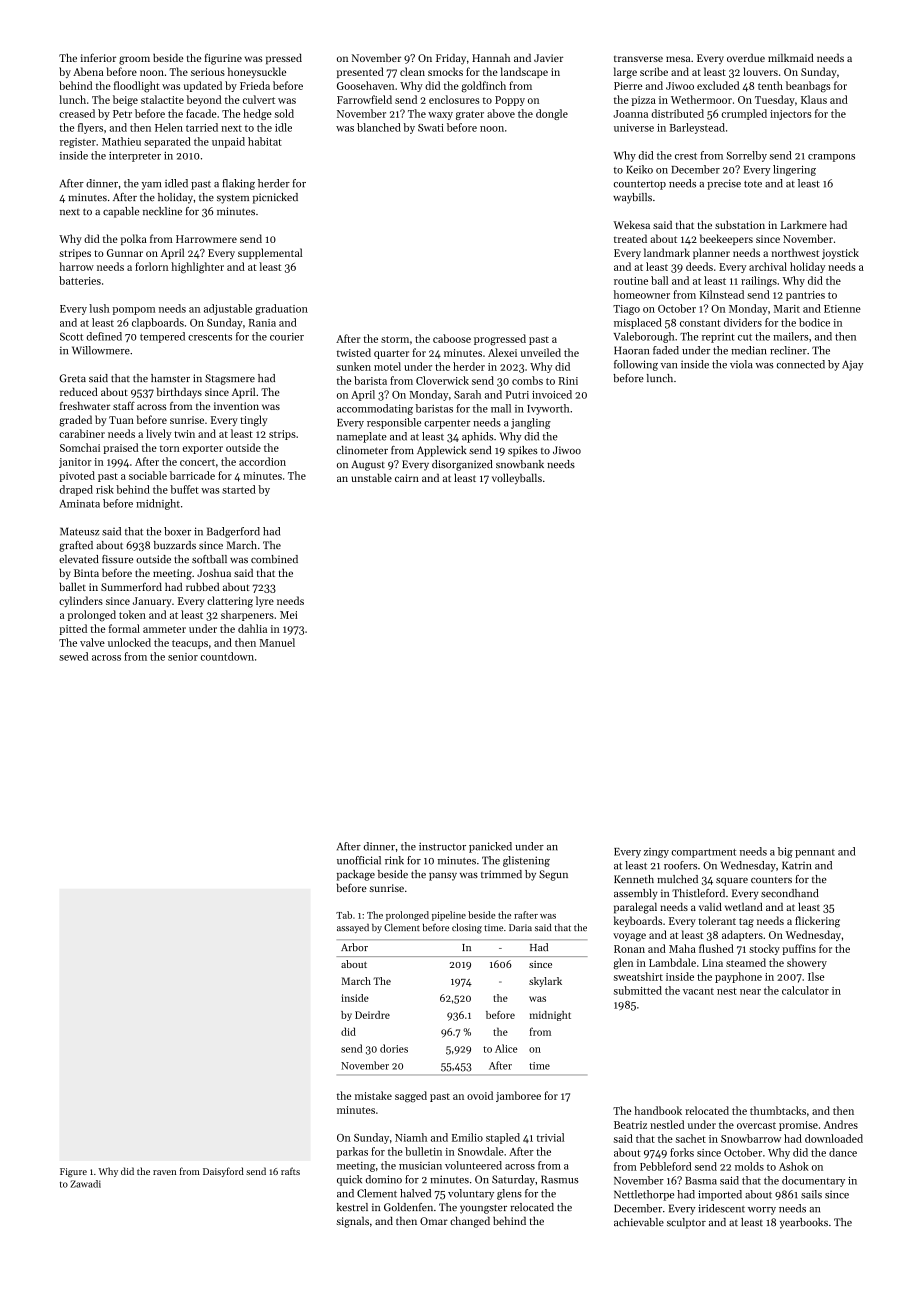  I want to click on Deirdre, so click(372, 1015).
